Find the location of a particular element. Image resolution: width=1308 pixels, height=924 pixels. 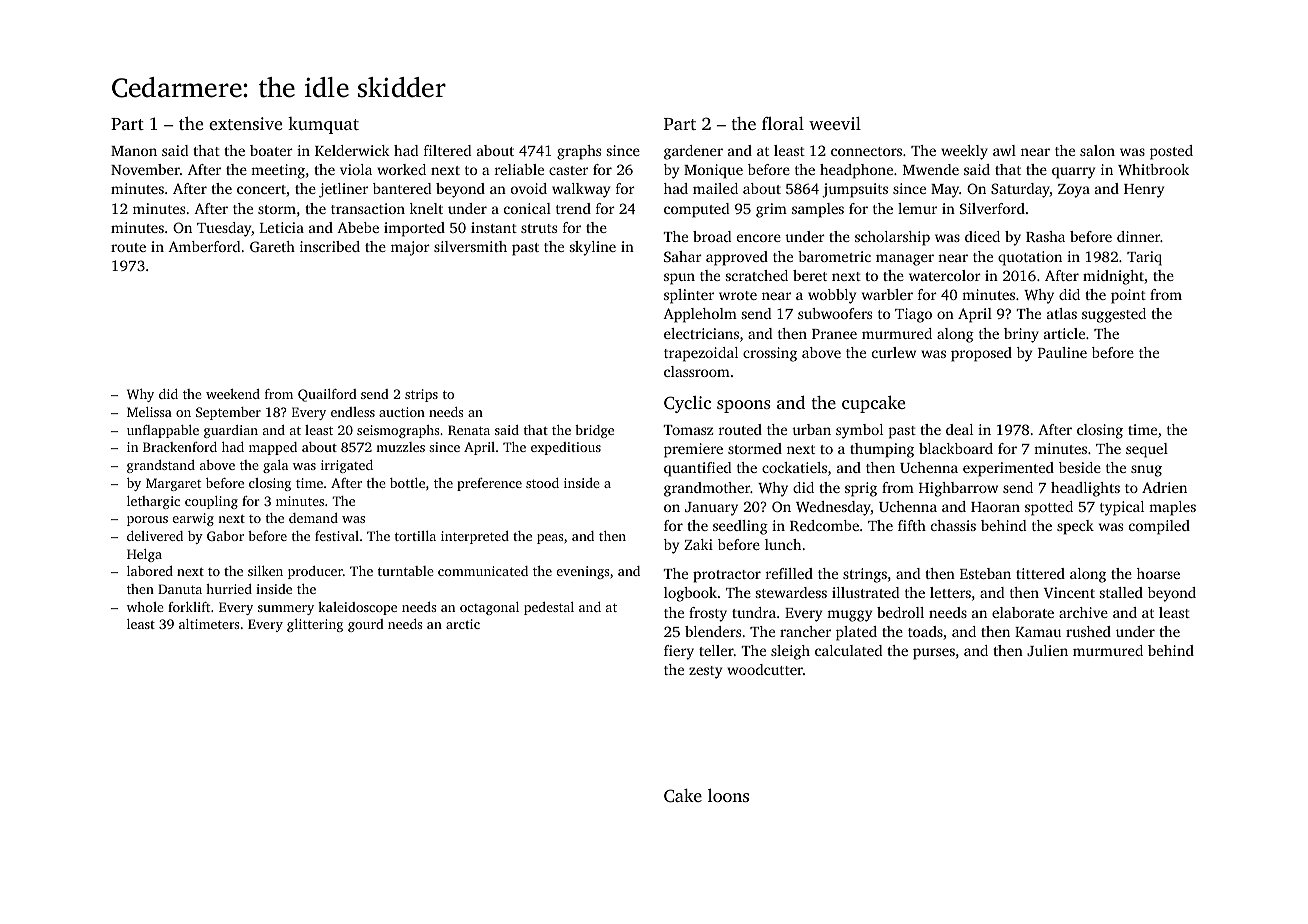

tittered is located at coordinates (1040, 573).
